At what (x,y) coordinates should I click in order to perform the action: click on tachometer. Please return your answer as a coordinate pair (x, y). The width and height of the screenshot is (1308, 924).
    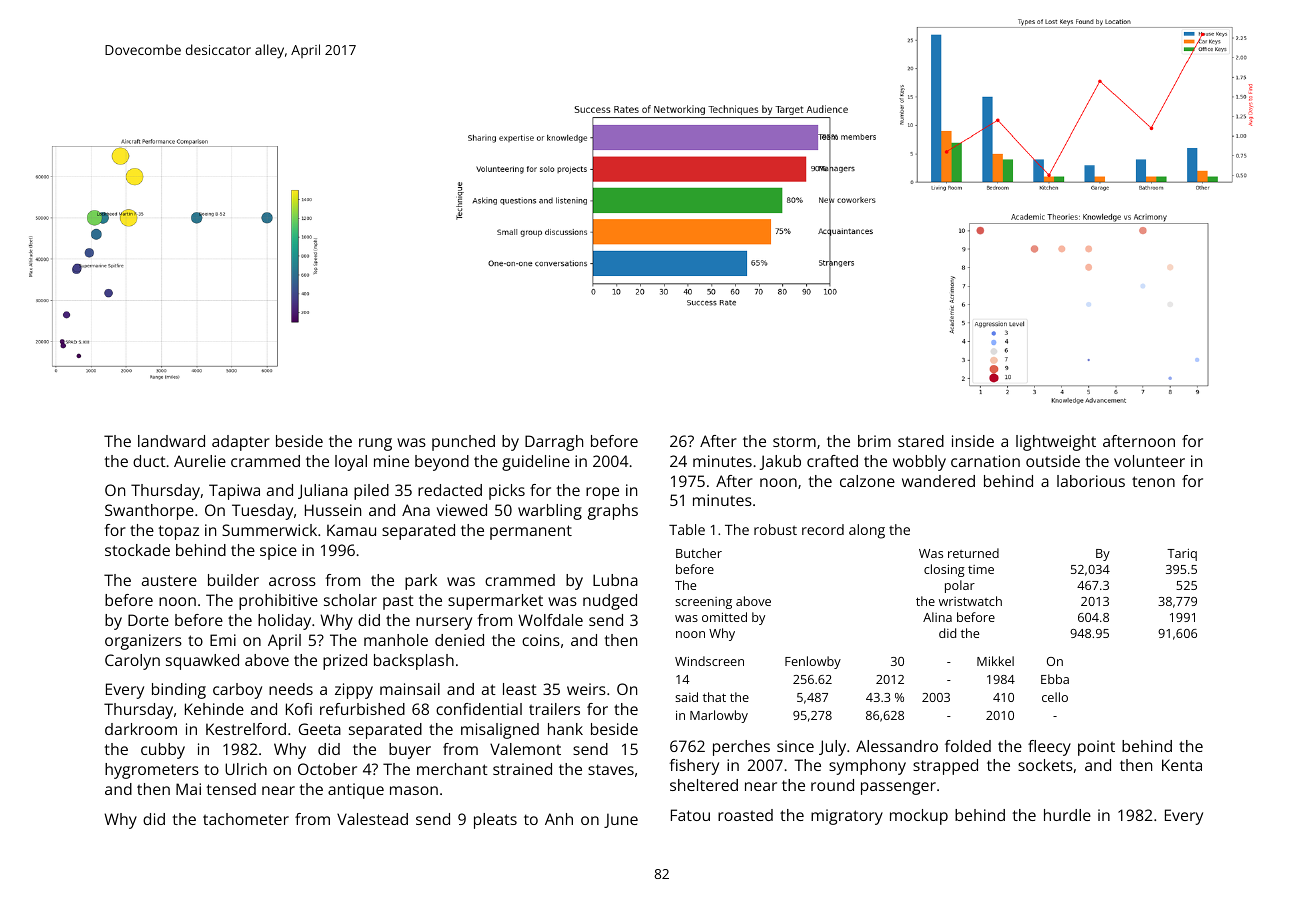
    Looking at the image, I should click on (246, 819).
